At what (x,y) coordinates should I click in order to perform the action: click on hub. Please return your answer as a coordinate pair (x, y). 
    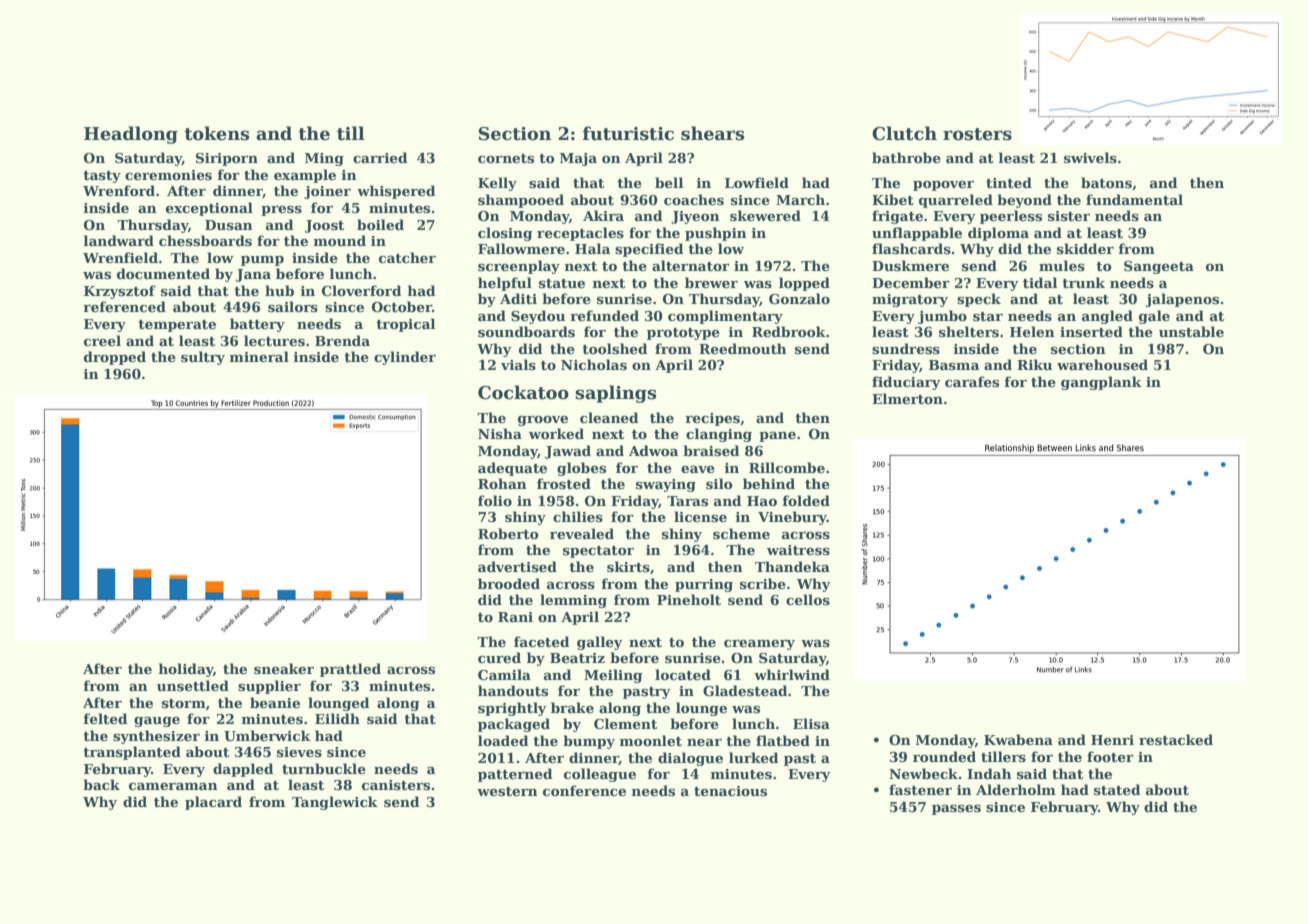
    Looking at the image, I should click on (279, 290).
